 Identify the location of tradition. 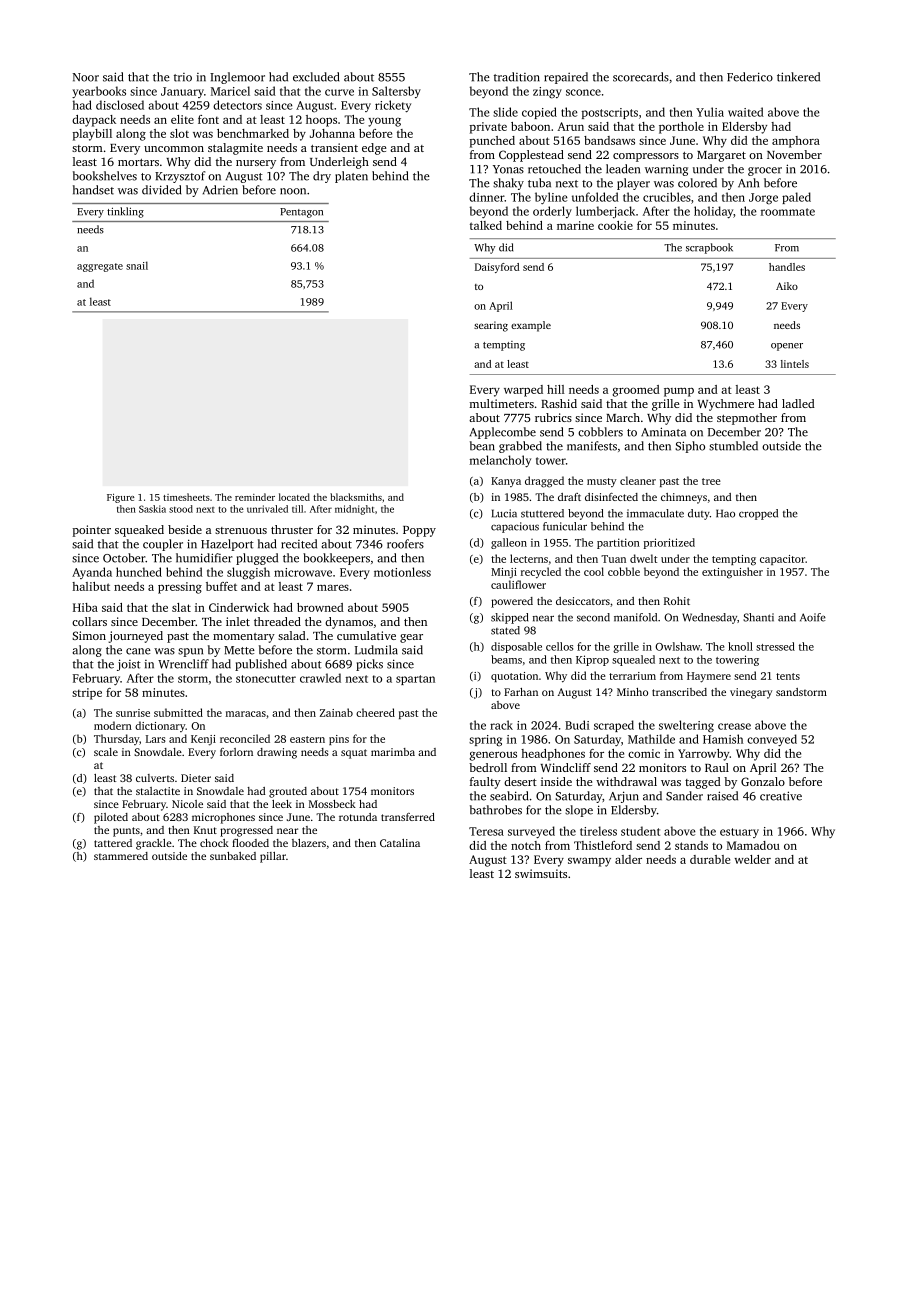
(517, 77).
